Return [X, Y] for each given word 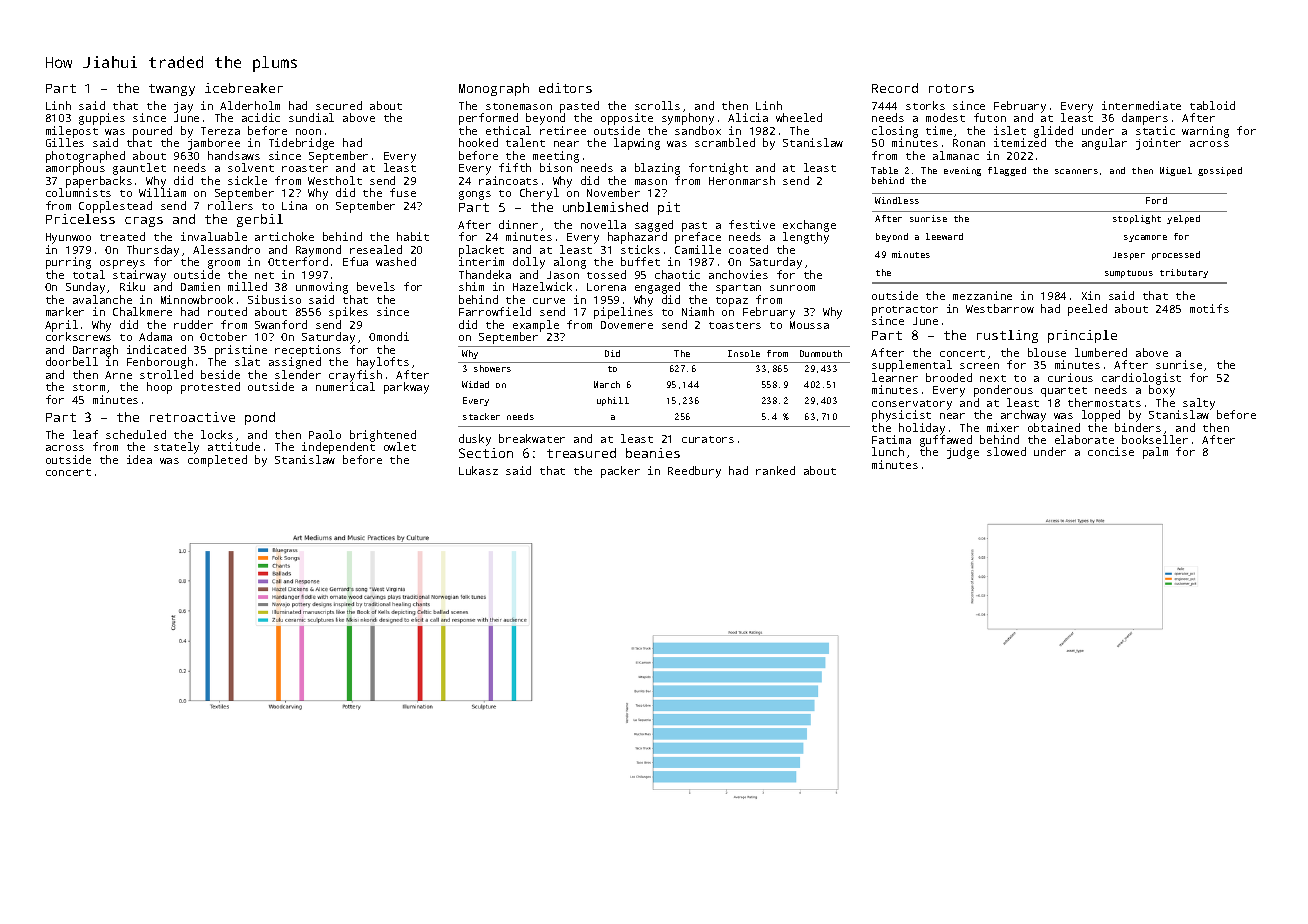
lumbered [1101, 352]
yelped [1183, 219]
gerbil [260, 220]
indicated [156, 349]
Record [895, 88]
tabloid [1212, 105]
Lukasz [478, 470]
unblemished [605, 207]
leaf [85, 434]
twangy [172, 90]
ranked [775, 470]
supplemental [912, 366]
